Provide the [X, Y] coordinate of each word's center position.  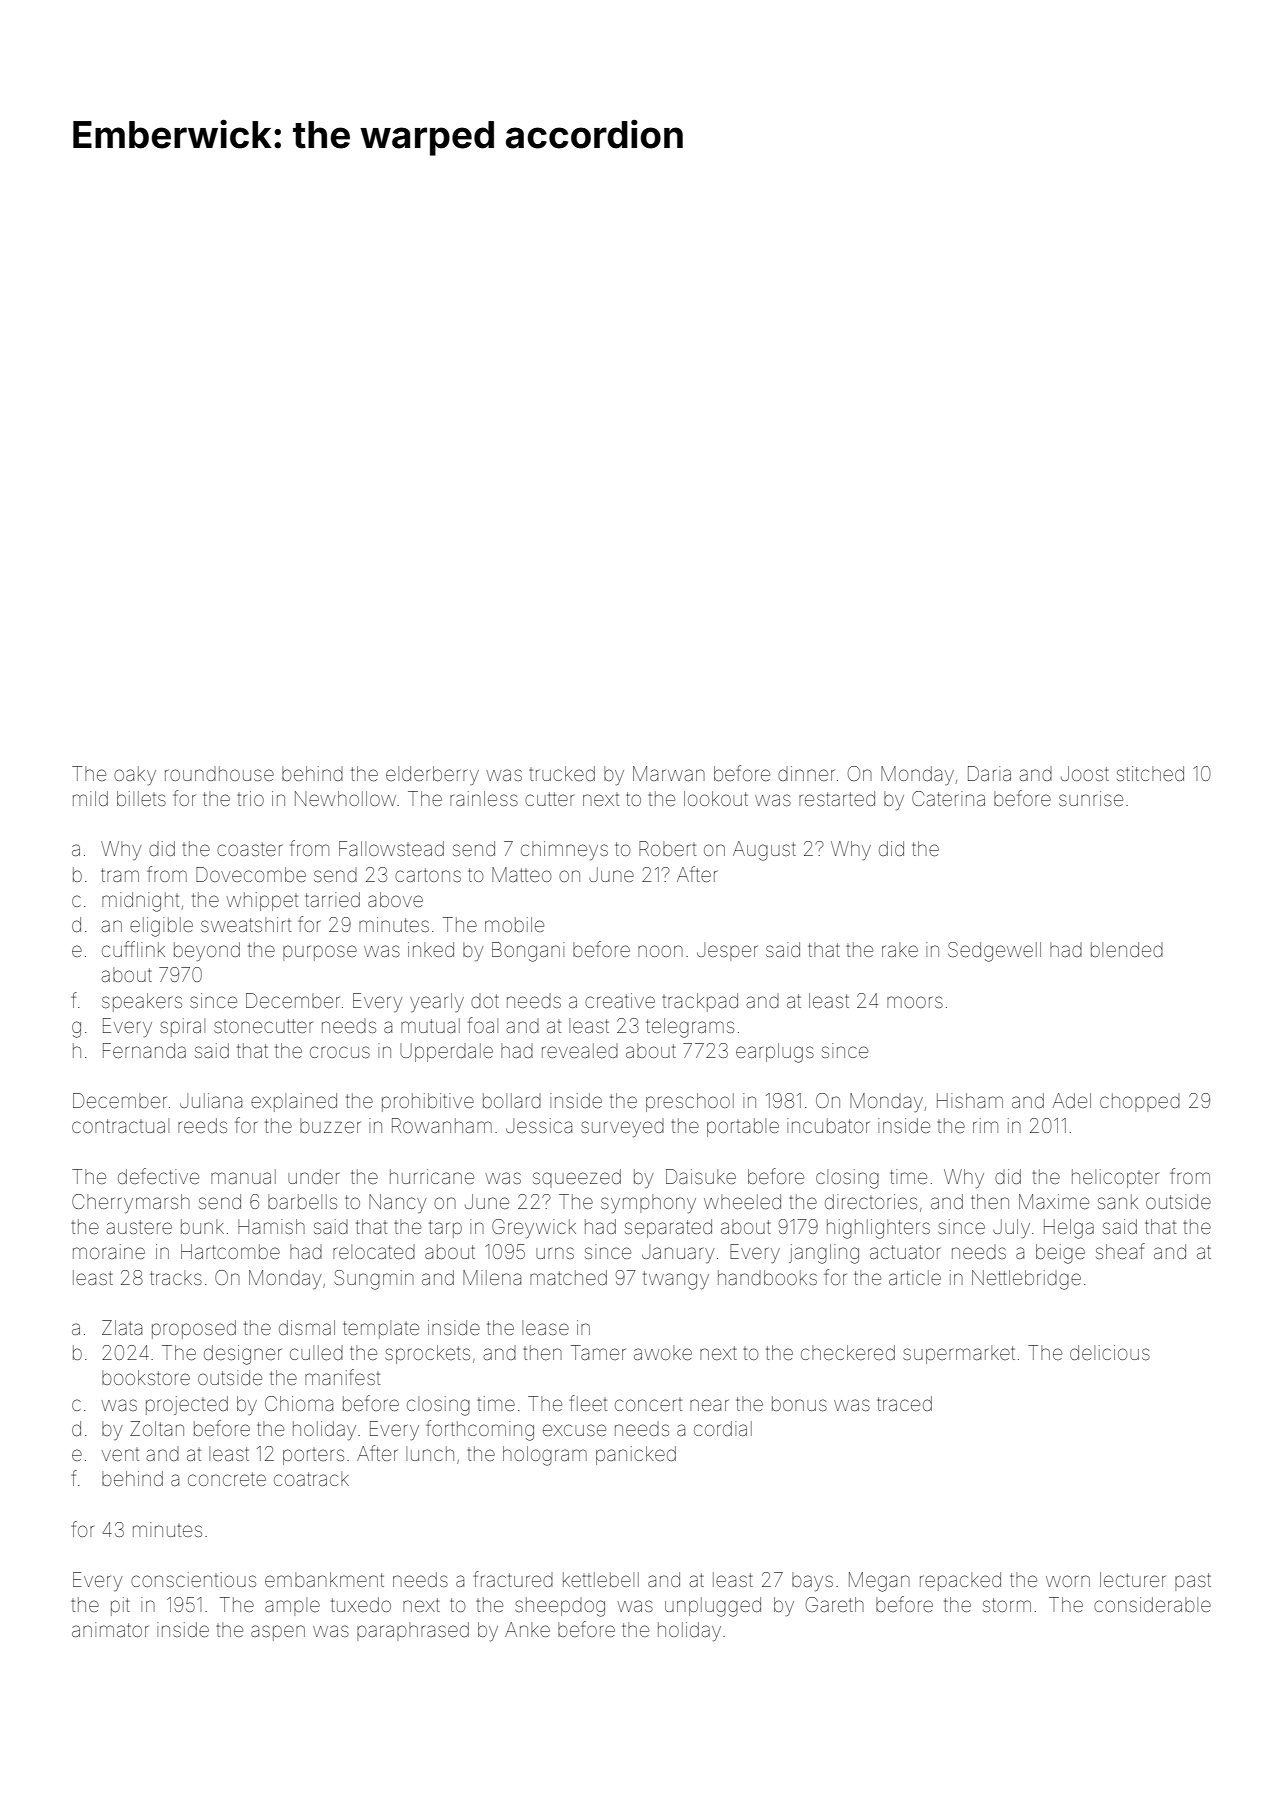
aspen [278, 1633]
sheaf [1120, 1251]
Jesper [727, 951]
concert [648, 1404]
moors [915, 1002]
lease [545, 1327]
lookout [716, 798]
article [915, 1277]
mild [90, 798]
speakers [142, 1002]
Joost [1085, 773]
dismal [307, 1327]
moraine [109, 1251]
